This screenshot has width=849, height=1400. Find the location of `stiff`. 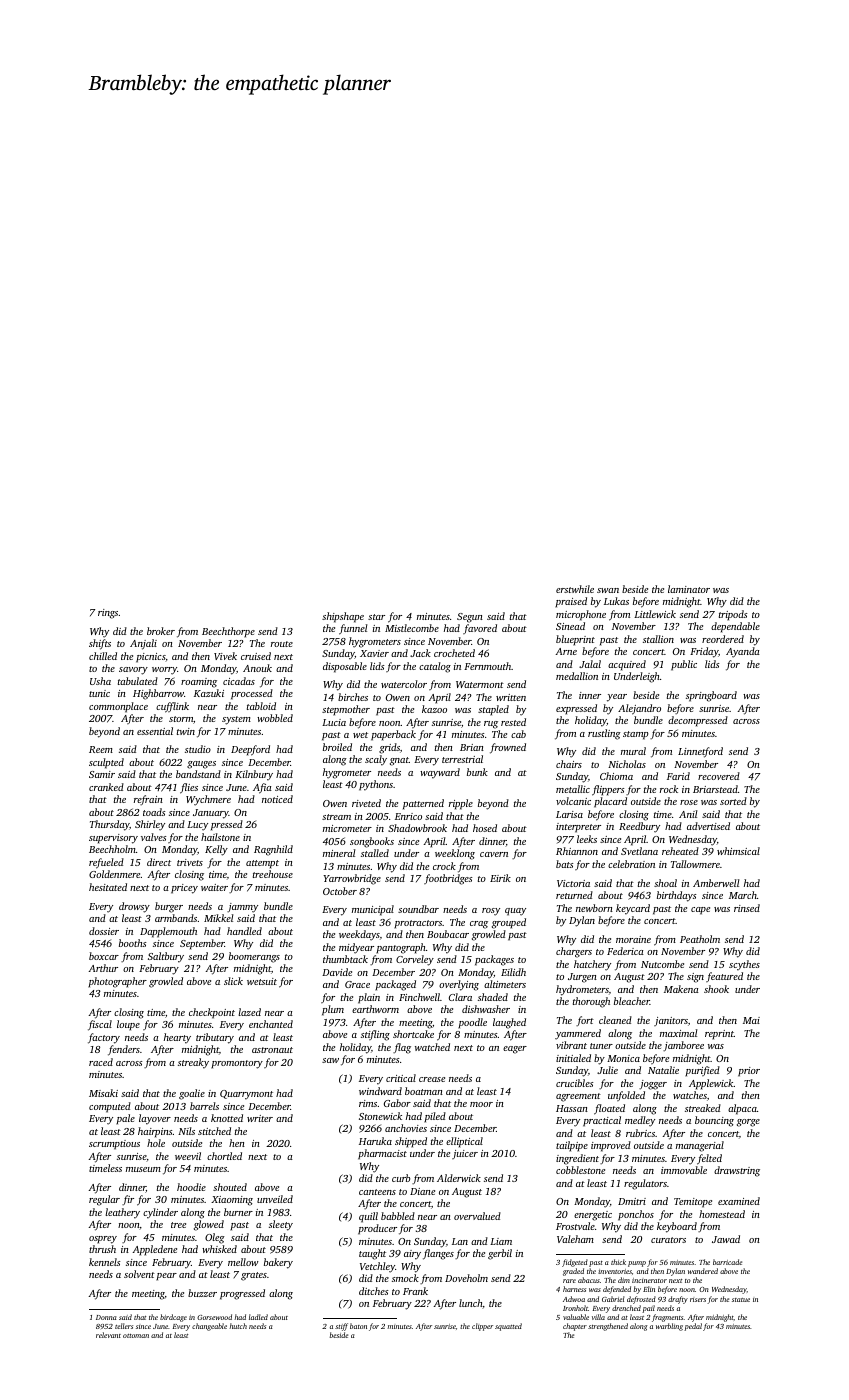

stiff is located at coordinates (341, 1327).
